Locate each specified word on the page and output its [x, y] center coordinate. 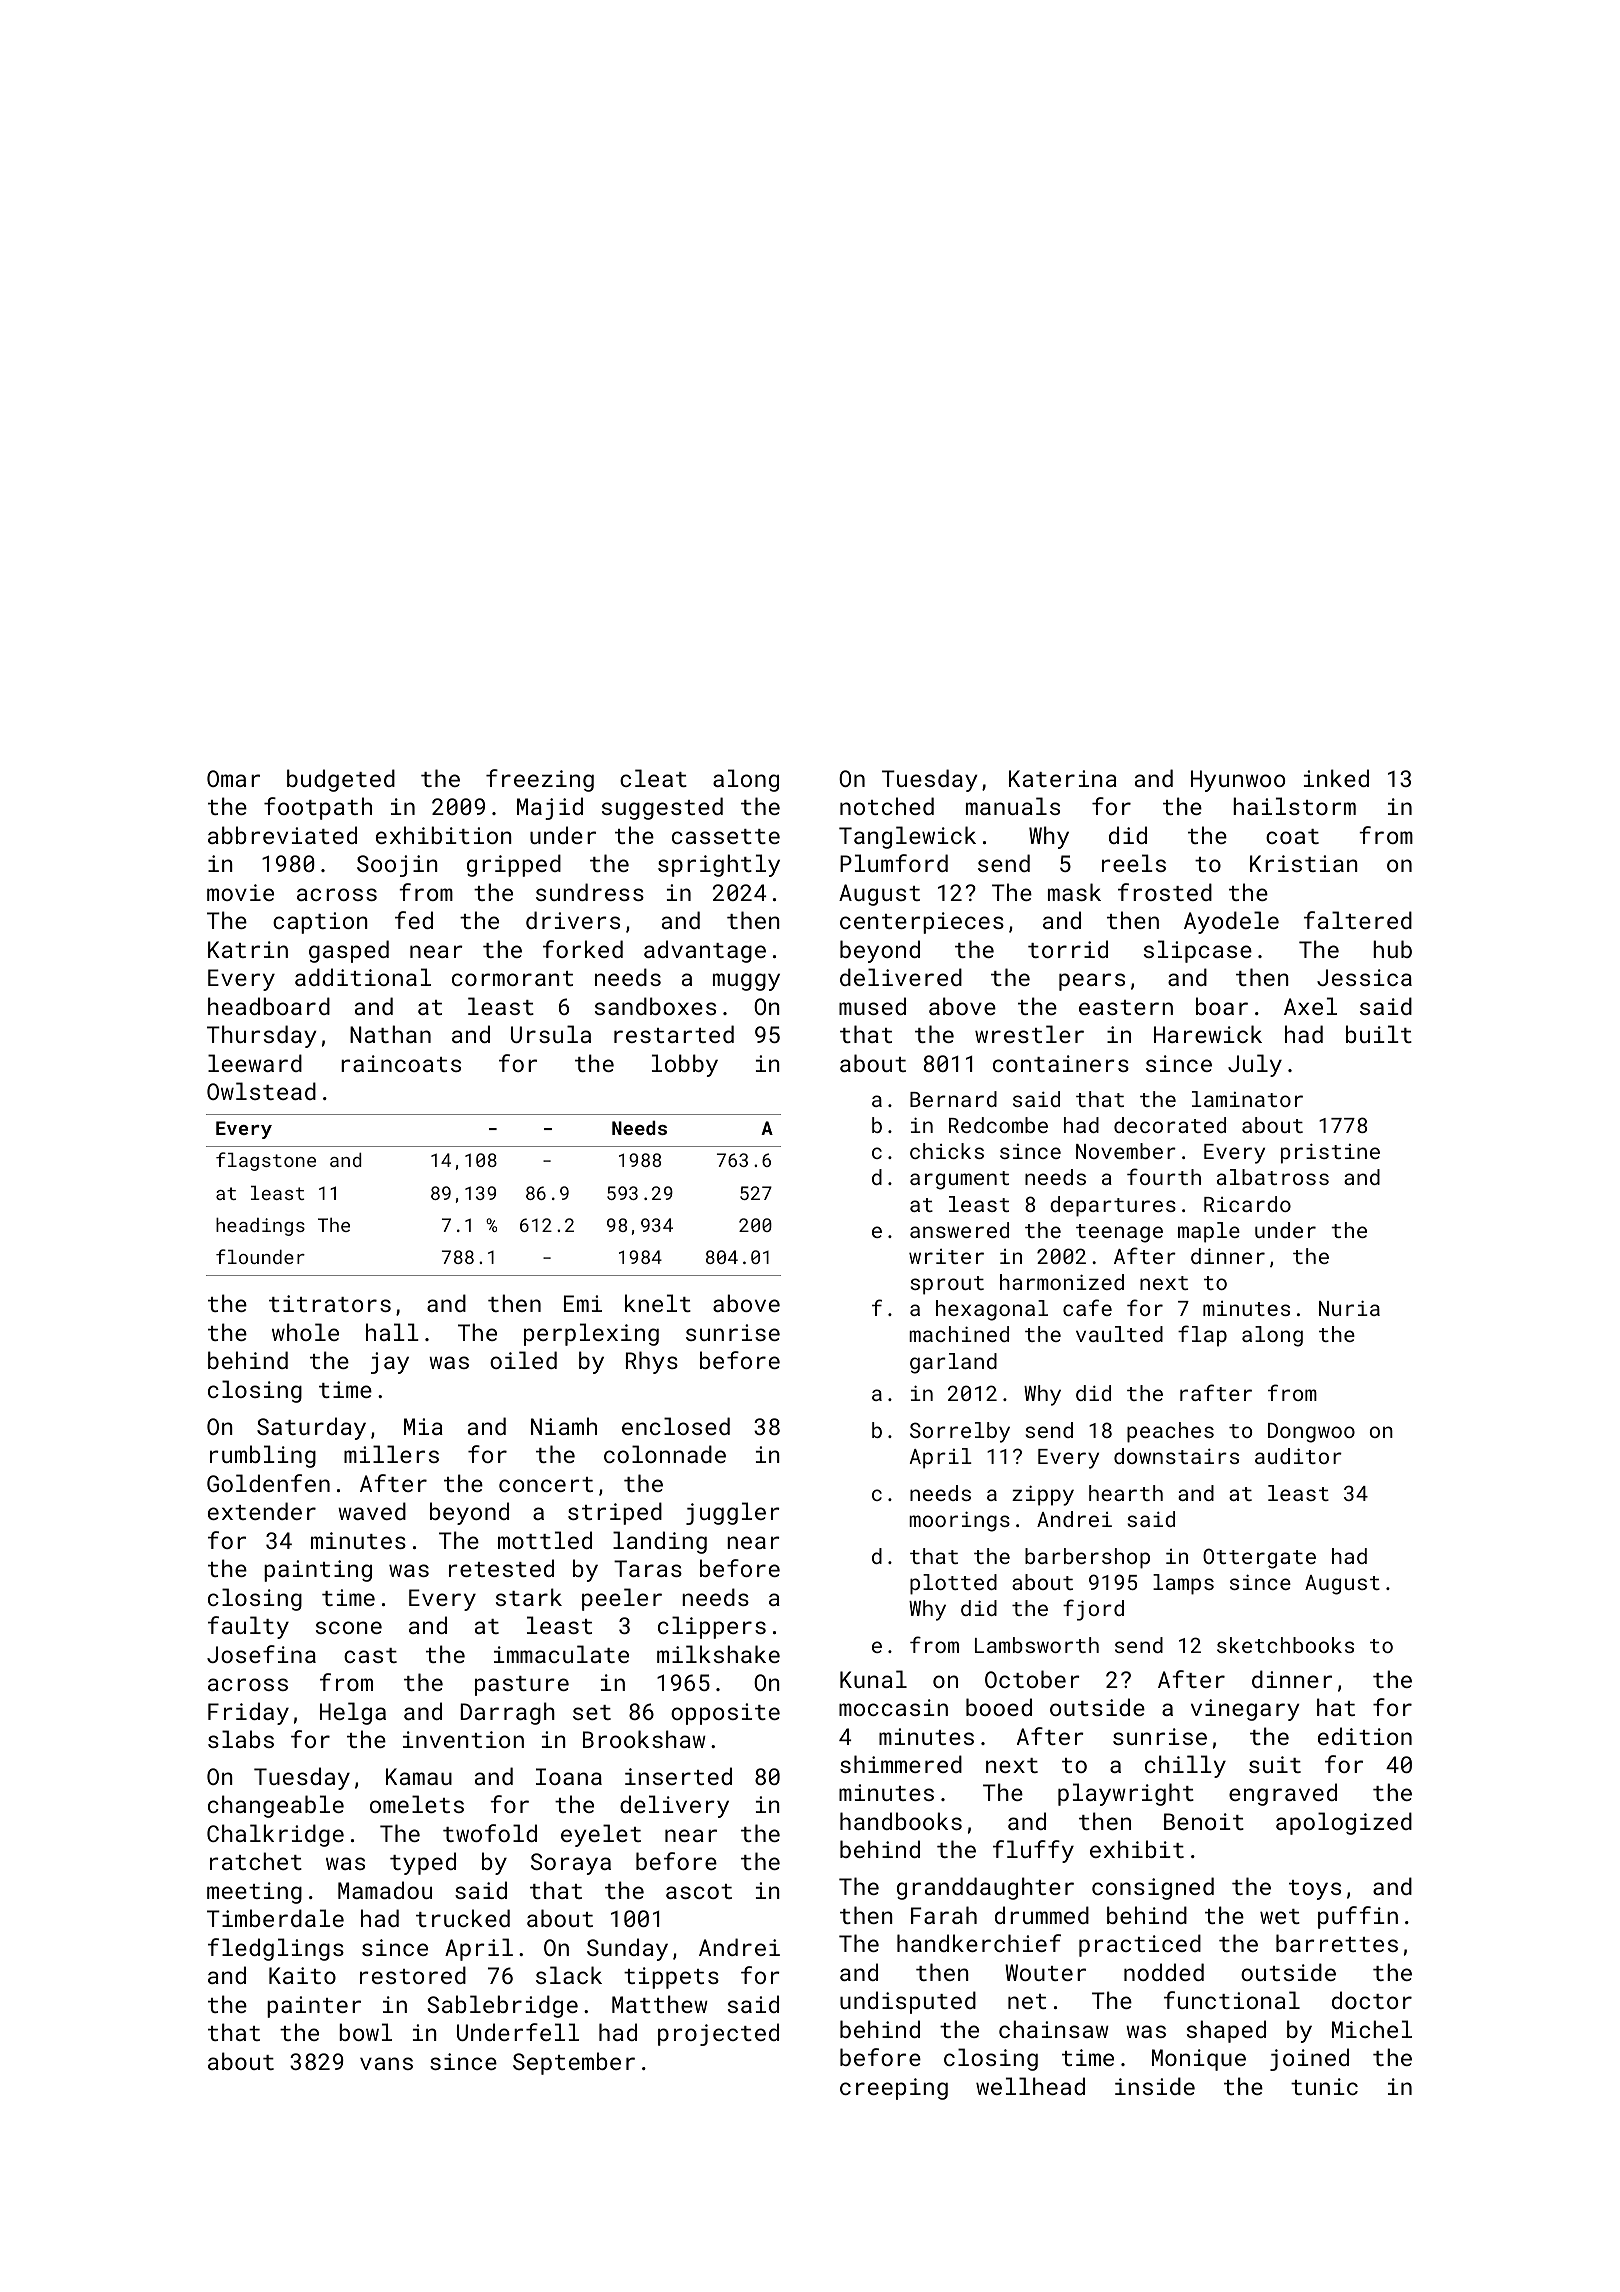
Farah [944, 1915]
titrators [330, 1303]
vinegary [1245, 1710]
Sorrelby [960, 1432]
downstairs [1176, 1456]
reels [1134, 863]
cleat [653, 778]
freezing [540, 780]
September [574, 2063]
